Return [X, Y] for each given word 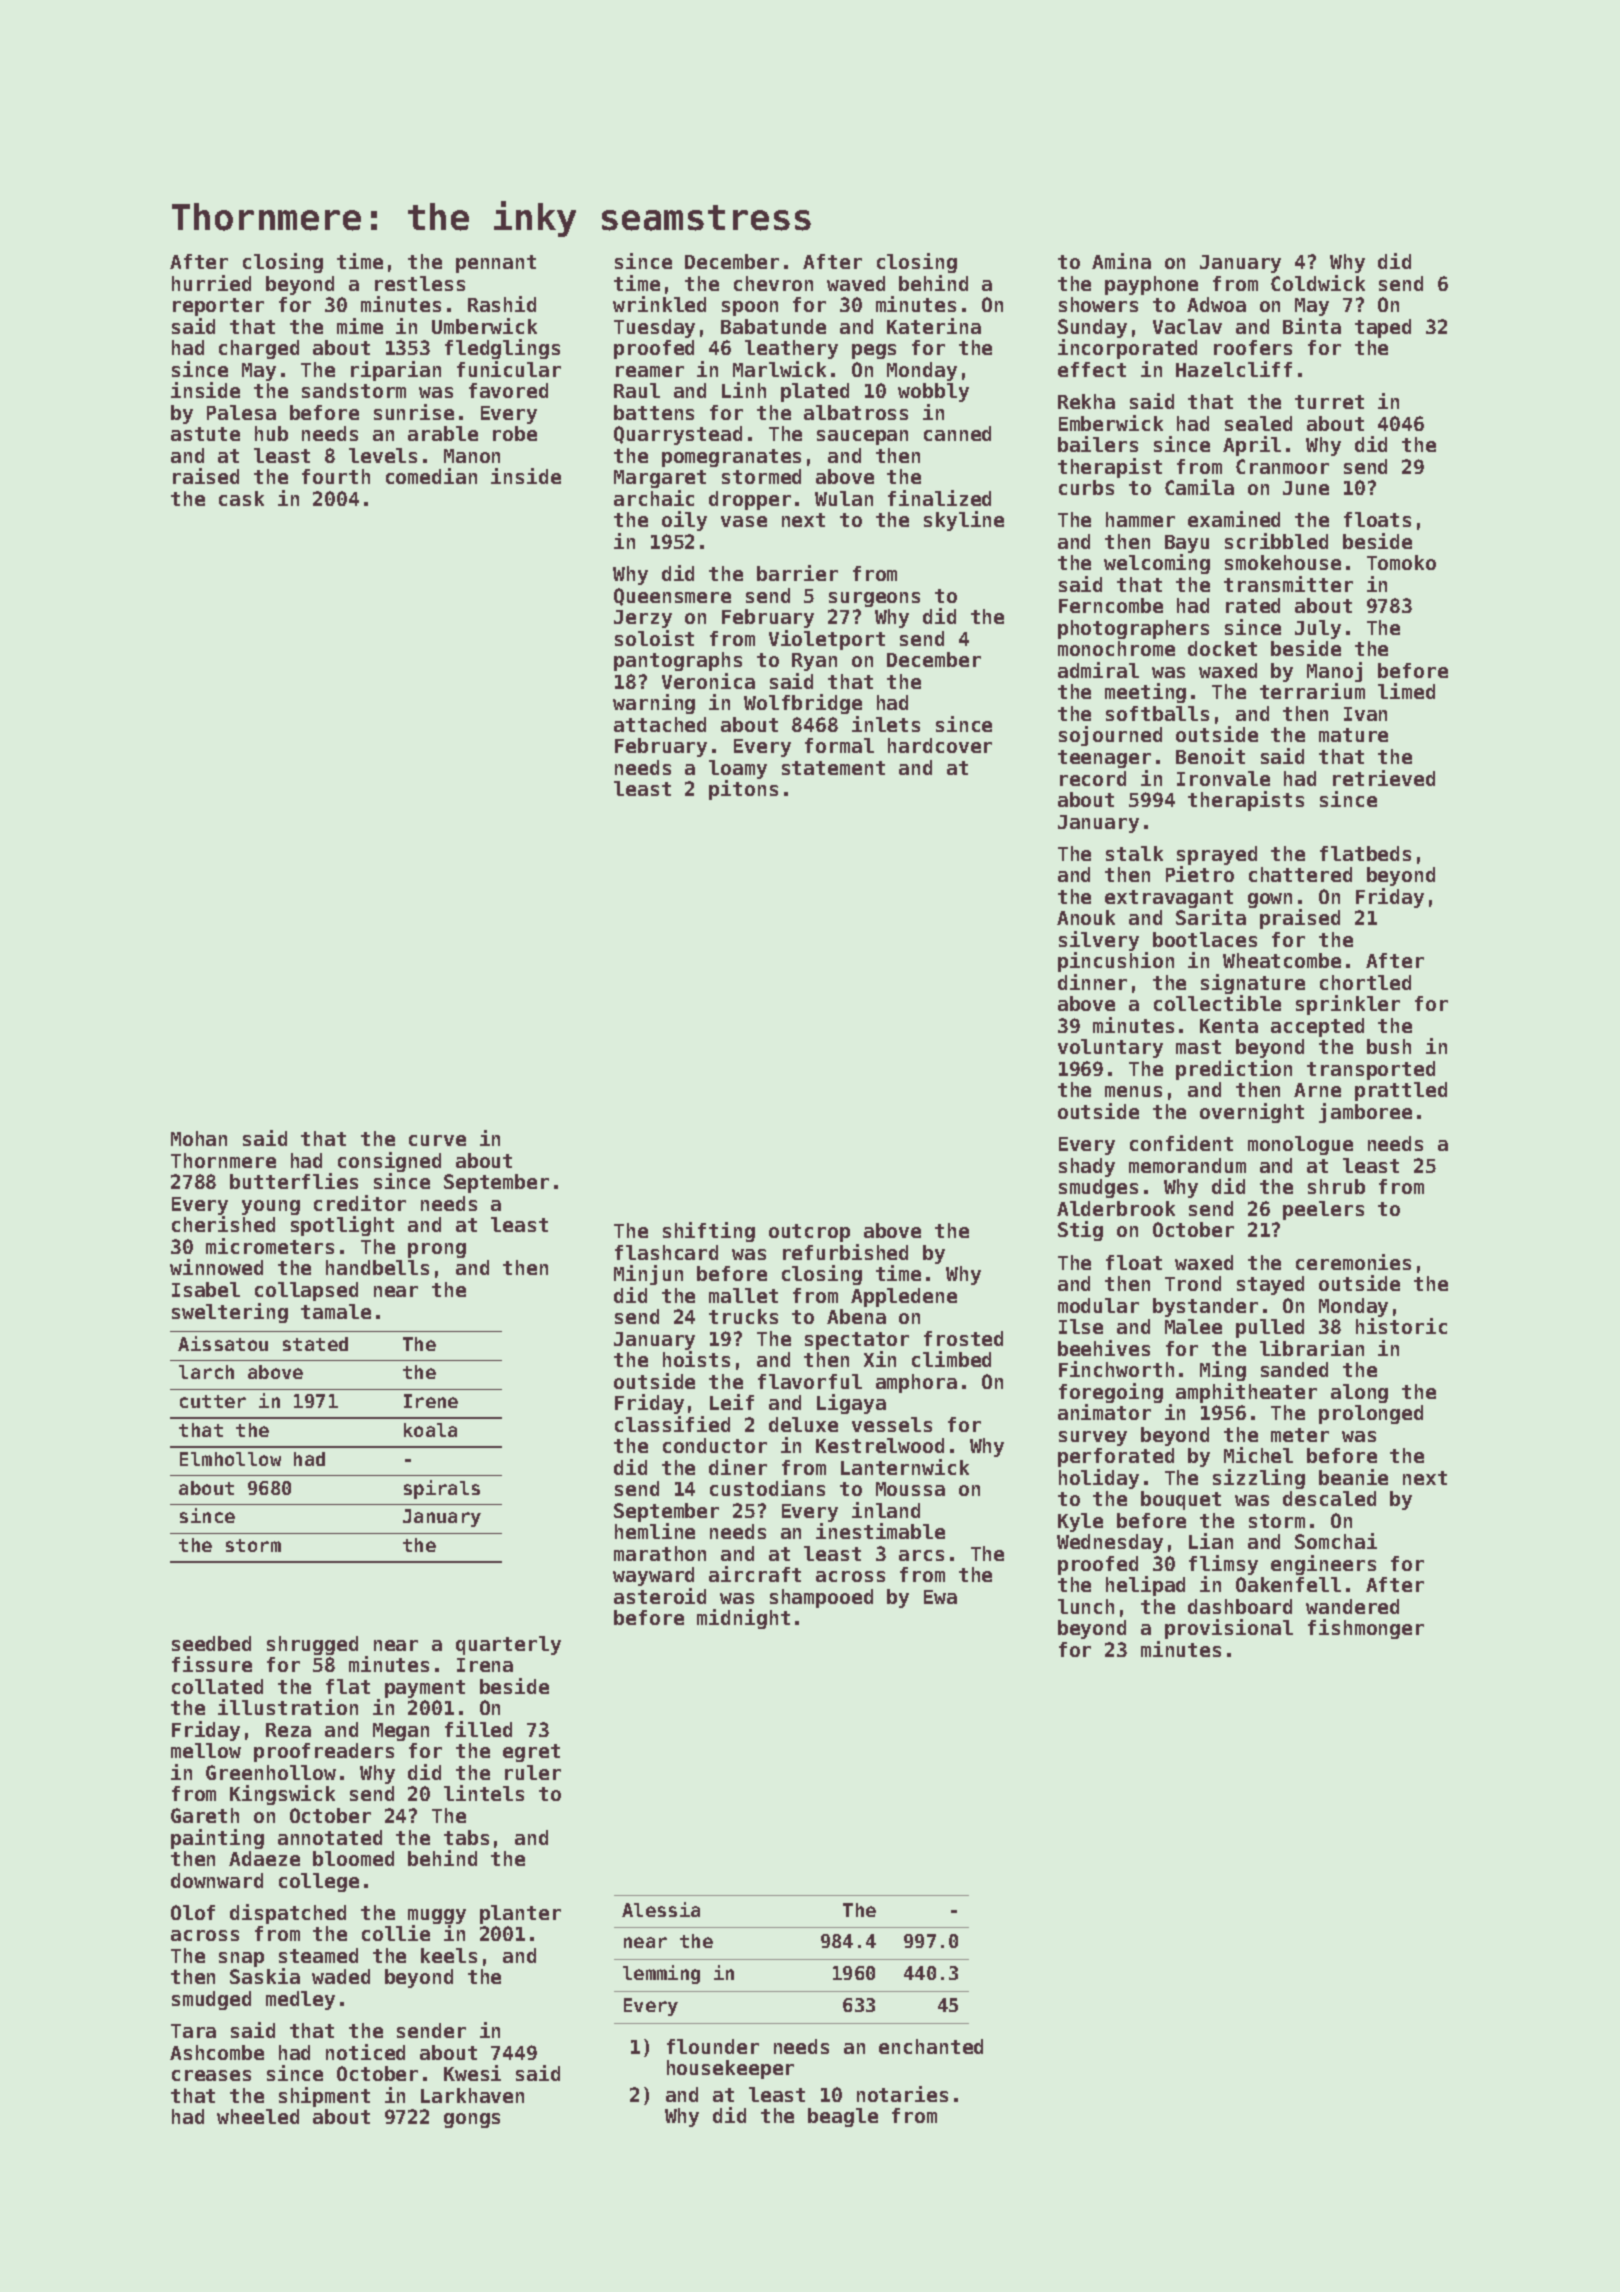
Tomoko [1401, 562]
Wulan [844, 498]
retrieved [1384, 778]
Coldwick [1318, 283]
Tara [193, 2031]
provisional [1229, 1629]
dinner [1092, 982]
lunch [1086, 1606]
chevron [773, 283]
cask [241, 498]
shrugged [312, 1645]
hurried [211, 283]
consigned [389, 1162]
